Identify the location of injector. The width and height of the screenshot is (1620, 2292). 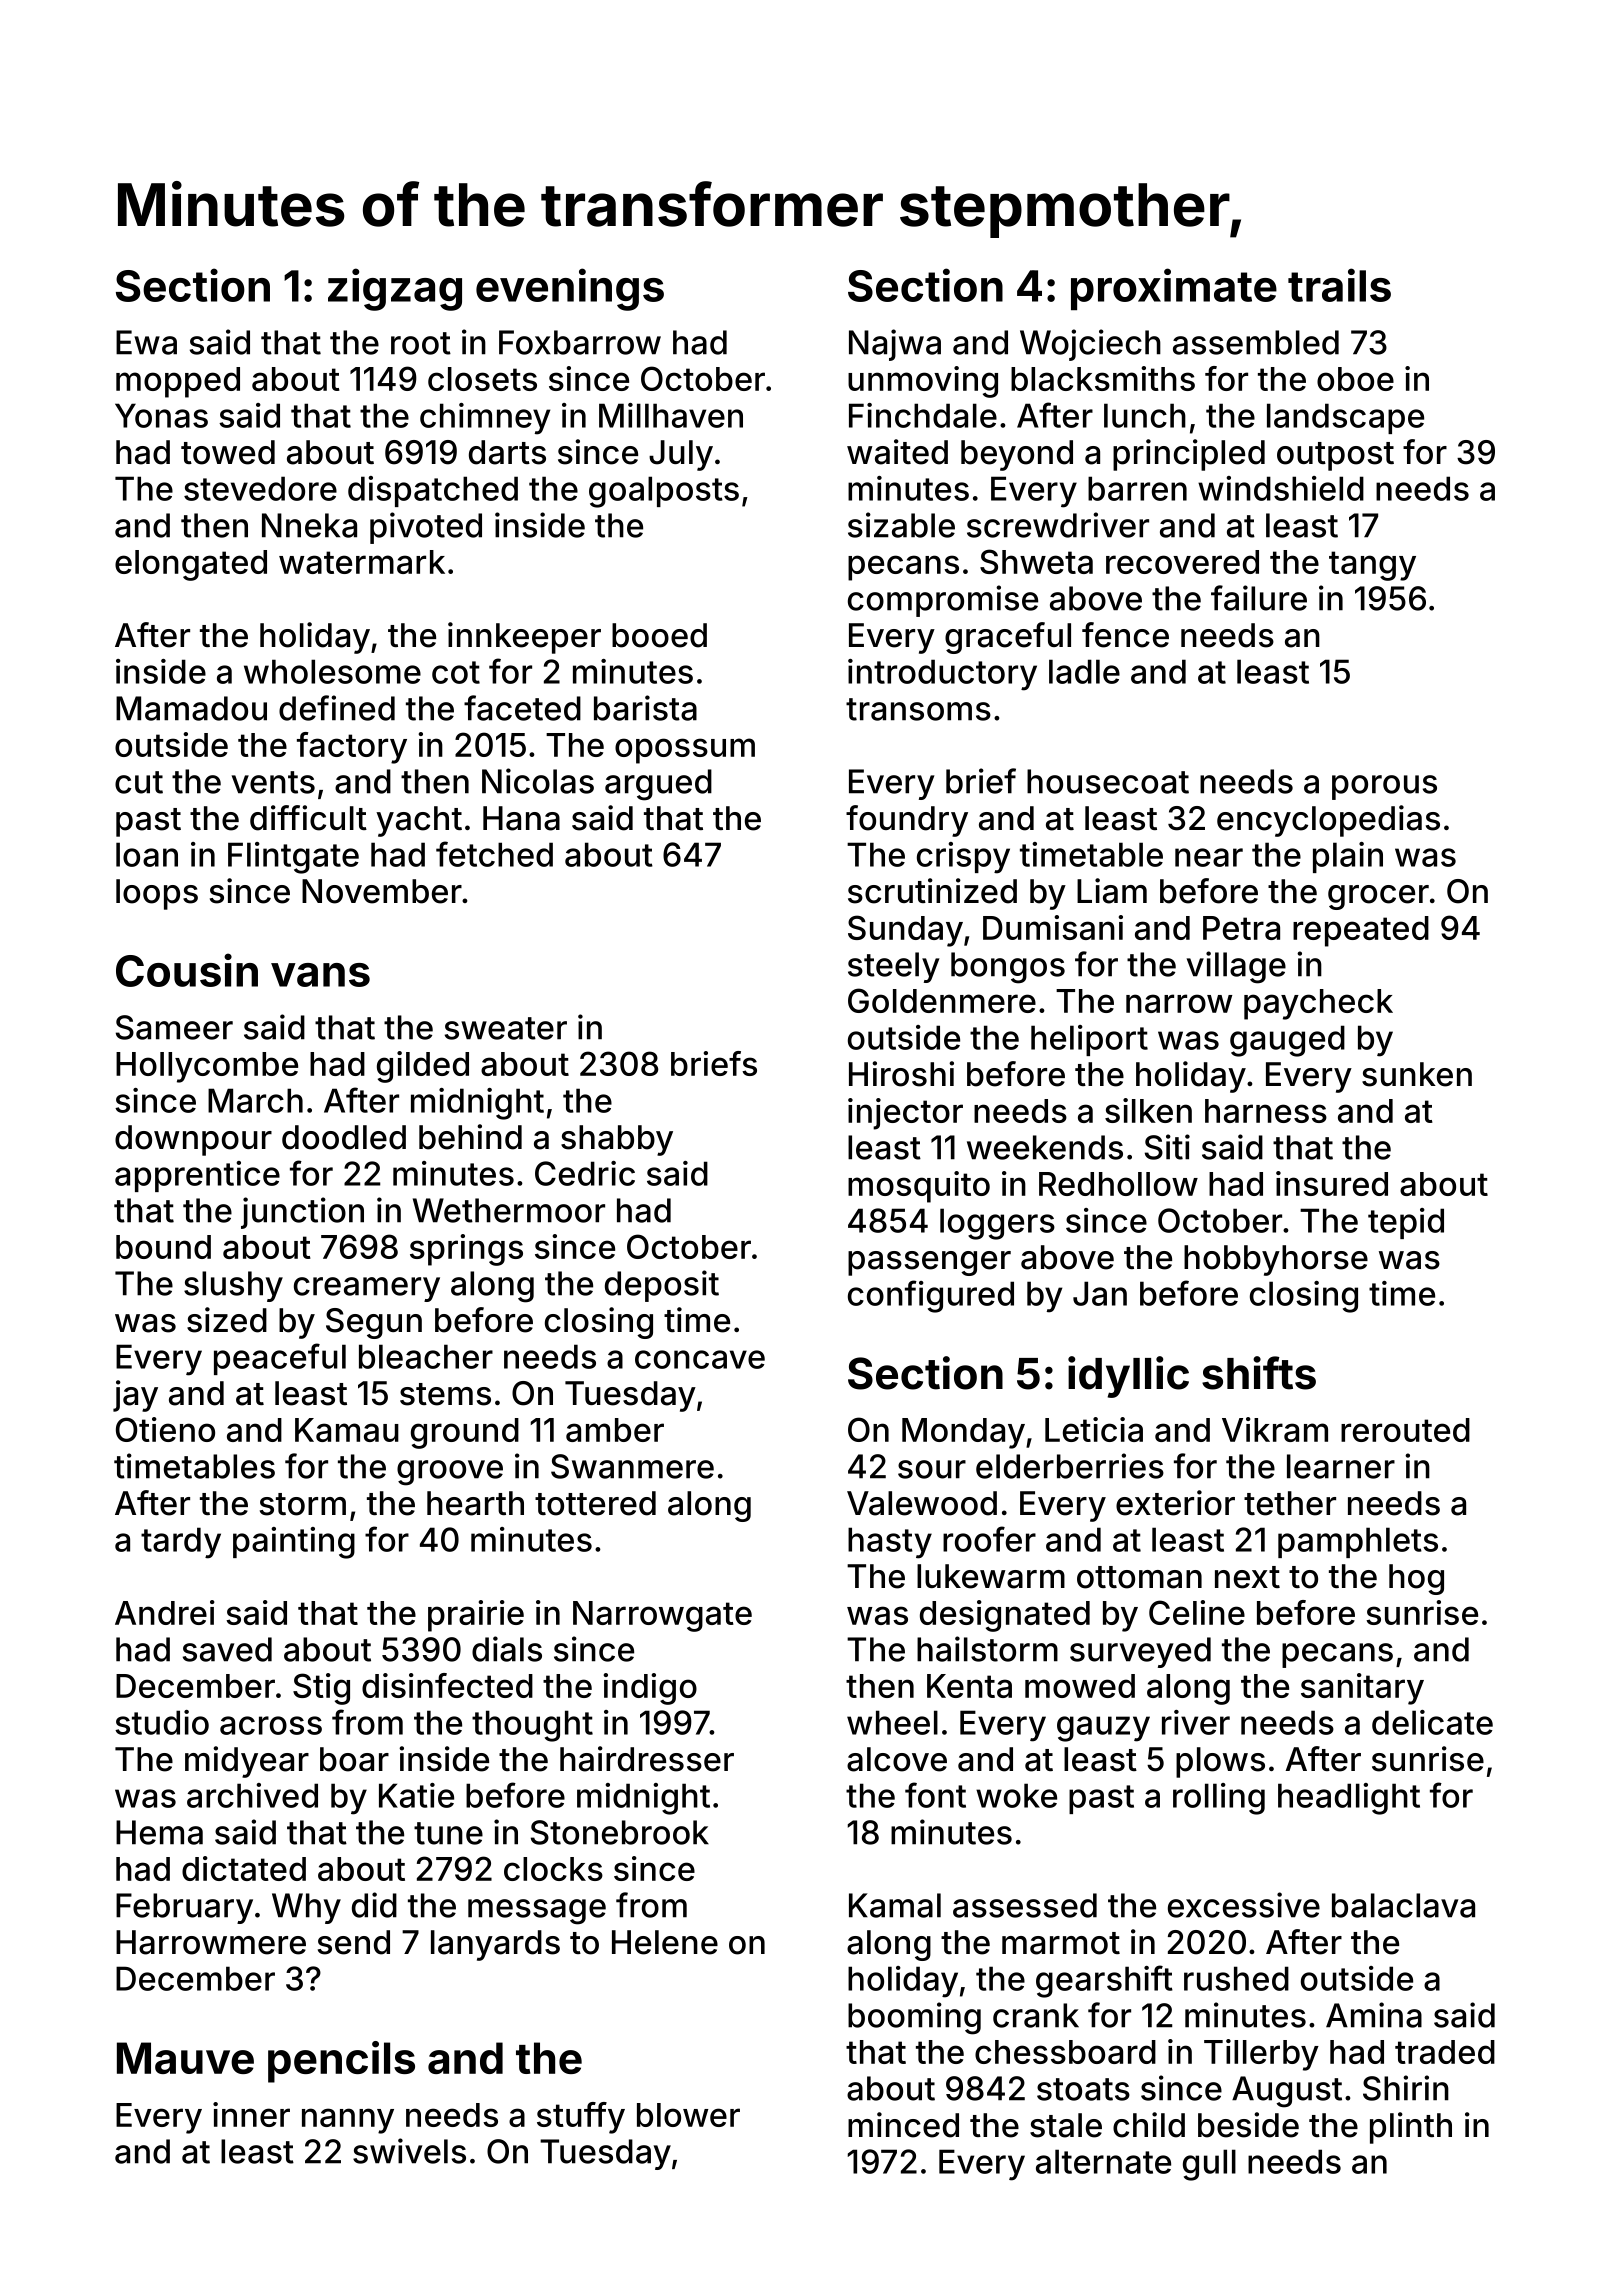
(905, 1114).
